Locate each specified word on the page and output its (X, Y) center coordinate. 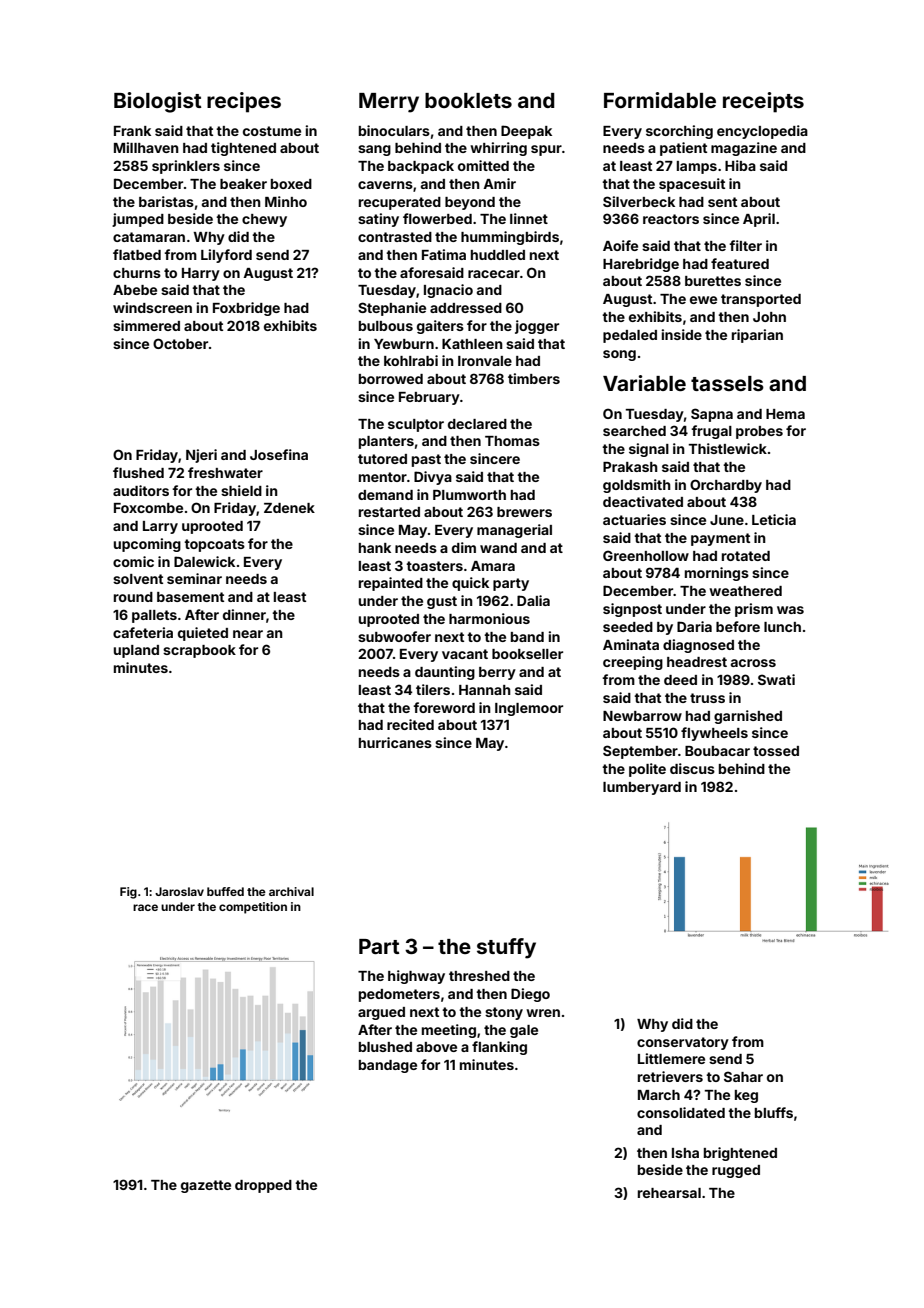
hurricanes (395, 742)
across (753, 663)
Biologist (158, 102)
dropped (263, 1186)
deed (680, 680)
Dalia (533, 600)
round (133, 597)
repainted (391, 584)
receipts (763, 102)
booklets (468, 100)
